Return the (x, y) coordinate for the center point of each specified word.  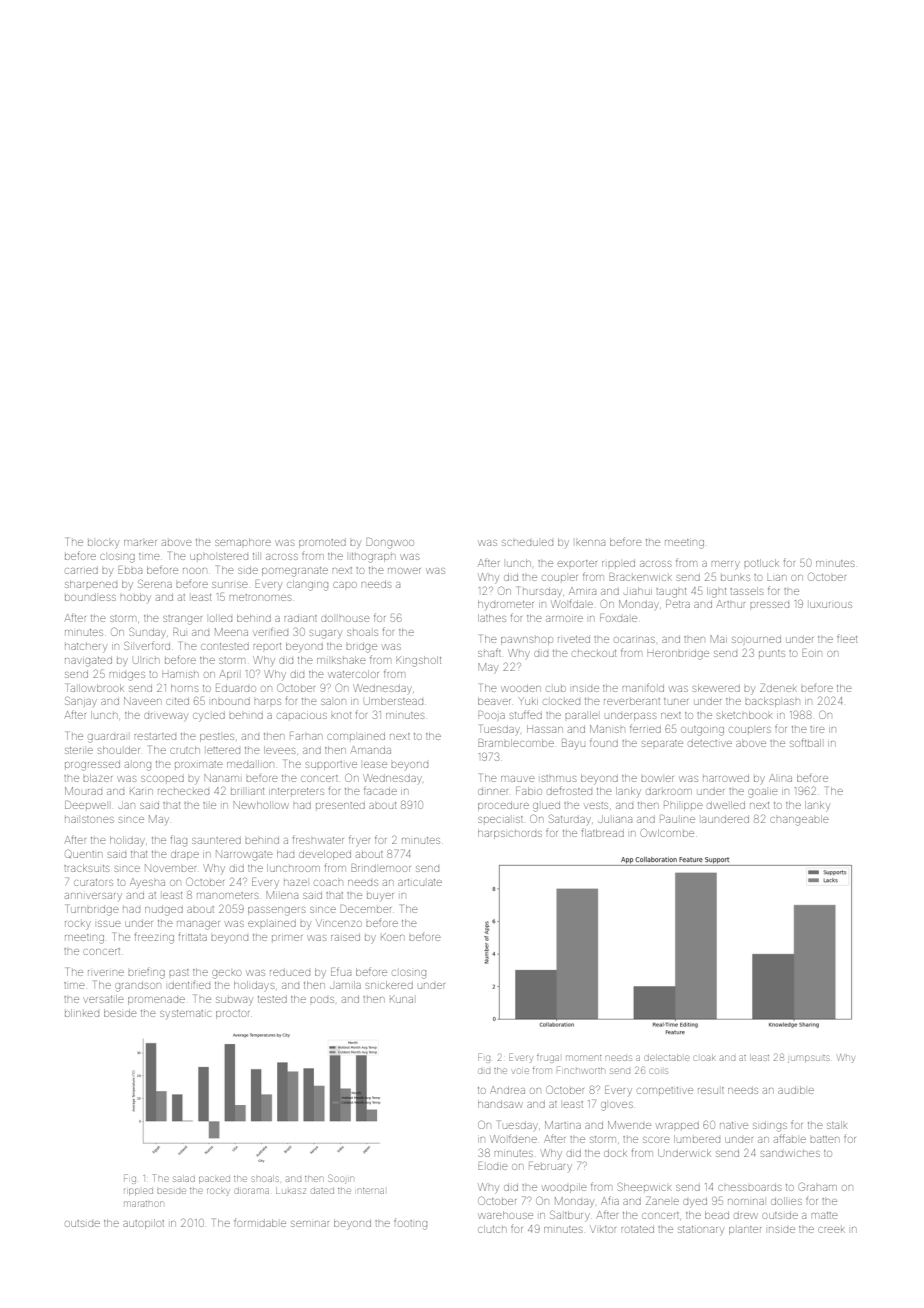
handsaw (500, 1104)
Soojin (341, 1179)
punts (772, 653)
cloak (704, 1058)
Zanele (662, 1201)
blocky (103, 544)
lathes (492, 618)
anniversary (93, 896)
